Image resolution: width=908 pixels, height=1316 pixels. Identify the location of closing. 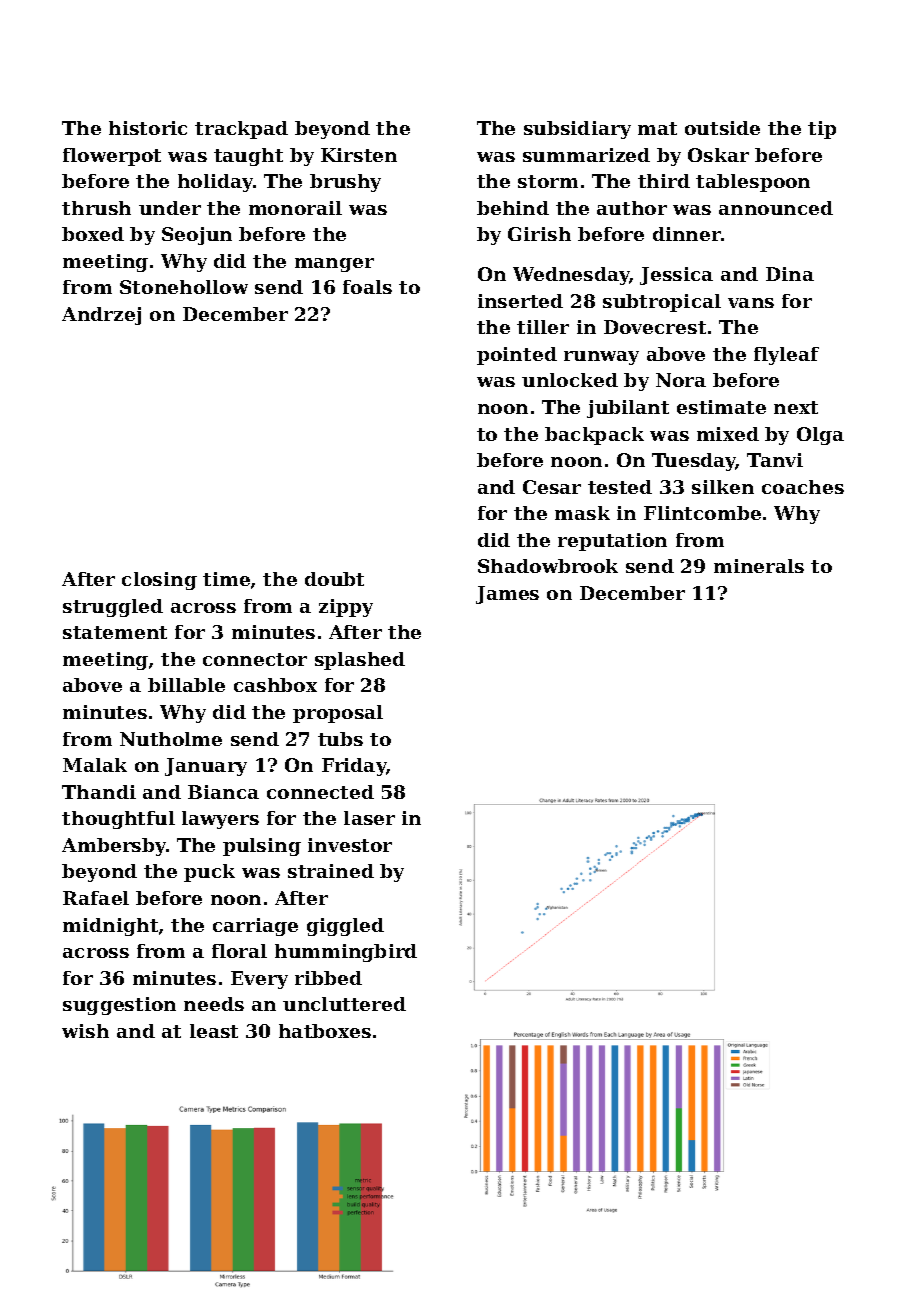
(159, 581).
